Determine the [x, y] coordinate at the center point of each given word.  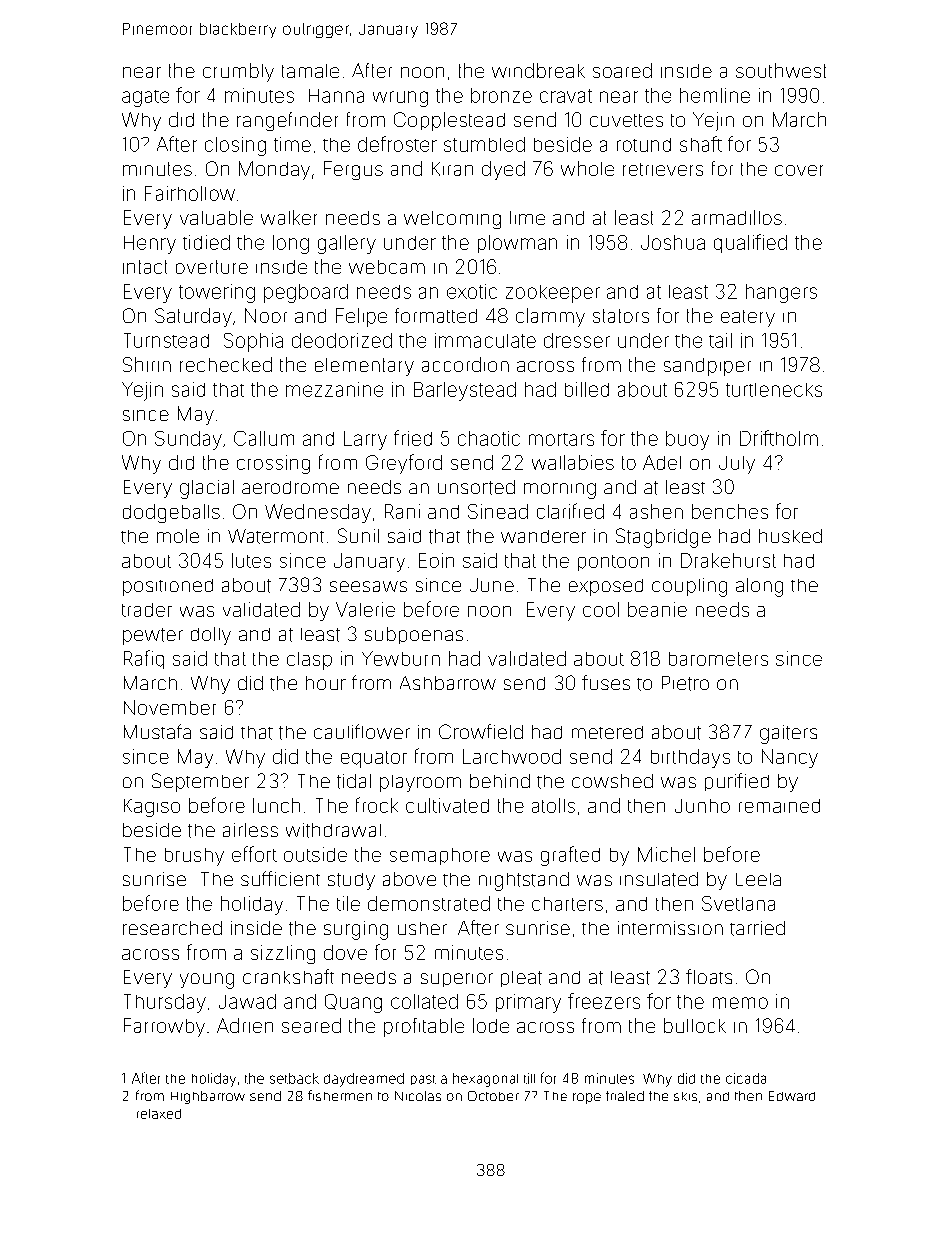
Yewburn [401, 658]
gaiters [788, 734]
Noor [266, 315]
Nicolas [418, 1096]
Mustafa [157, 731]
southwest [781, 70]
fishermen [340, 1095]
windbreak [538, 70]
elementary [364, 367]
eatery [748, 318]
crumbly [238, 72]
